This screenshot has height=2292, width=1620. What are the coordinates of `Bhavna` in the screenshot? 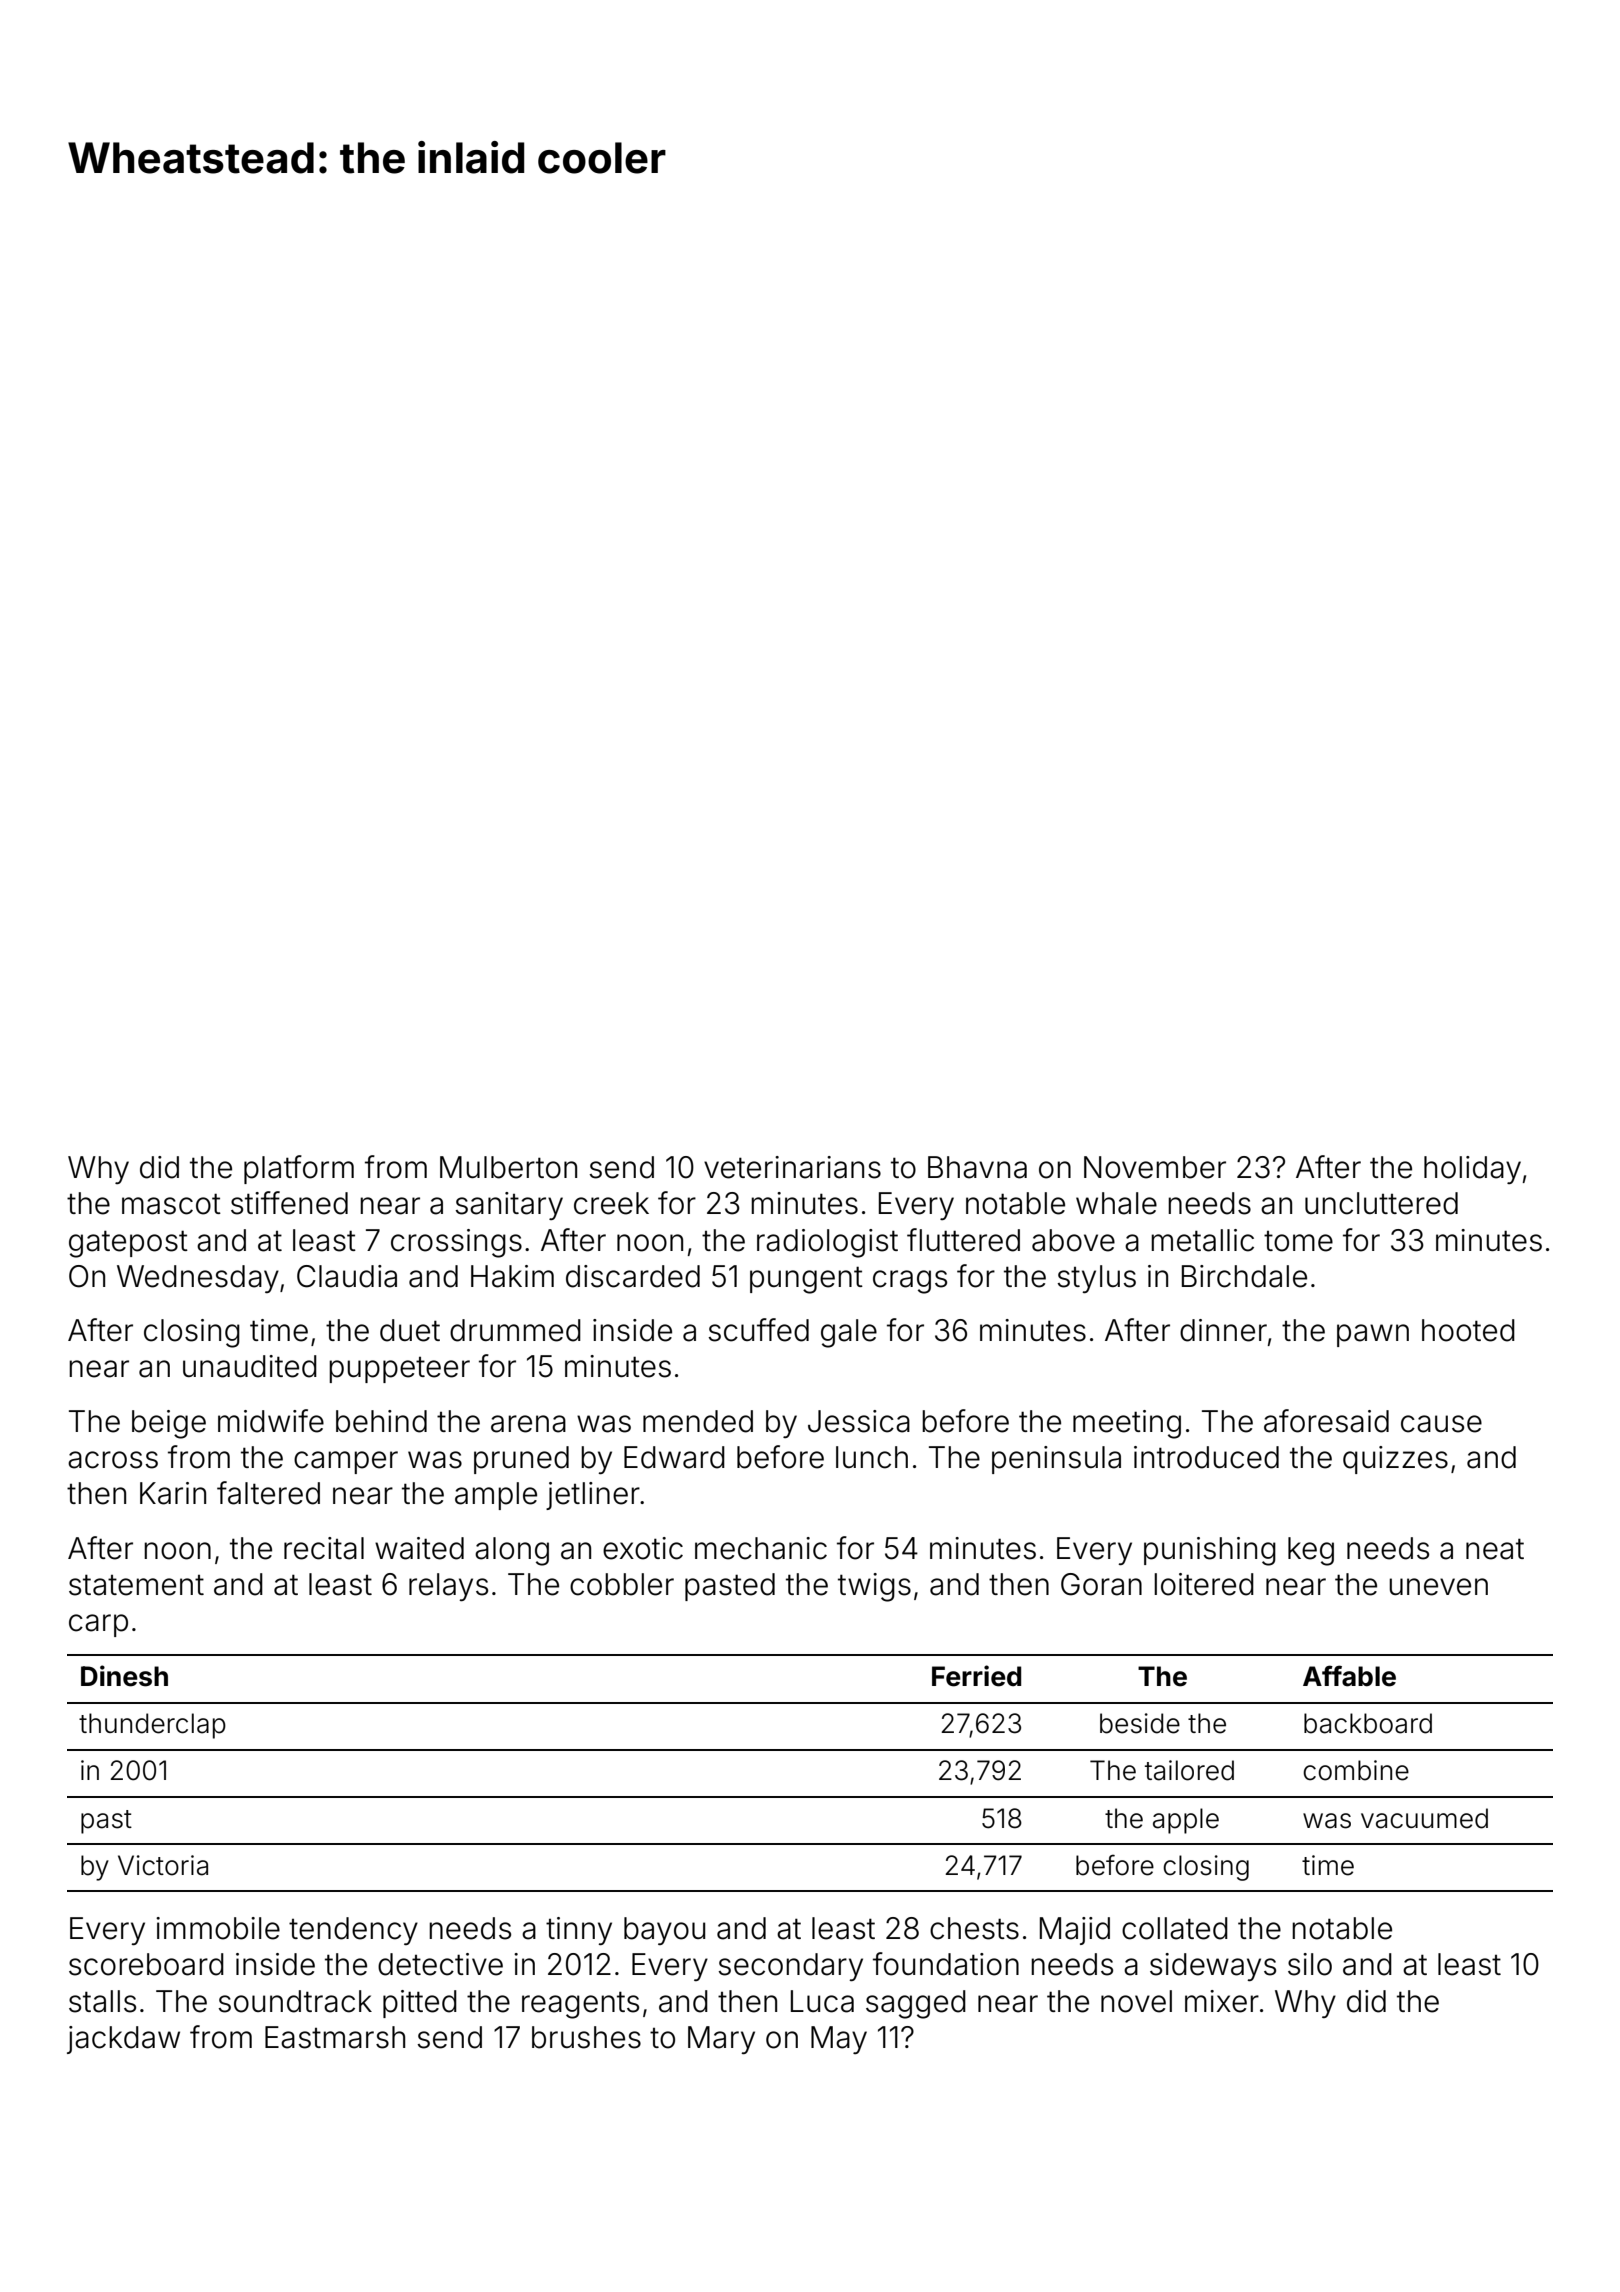 It's located at (977, 1167).
